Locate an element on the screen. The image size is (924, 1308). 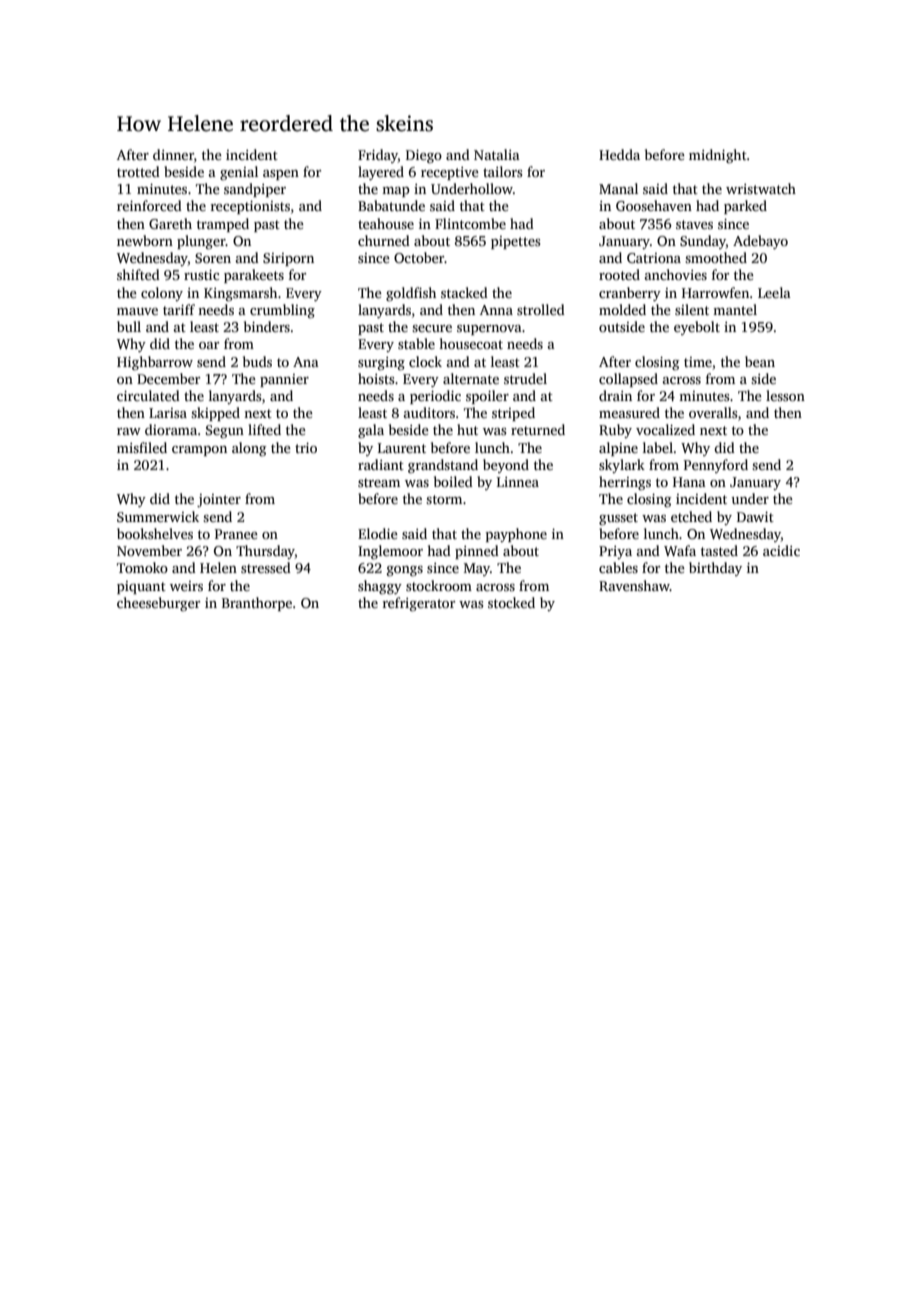
circulated is located at coordinates (148, 395).
